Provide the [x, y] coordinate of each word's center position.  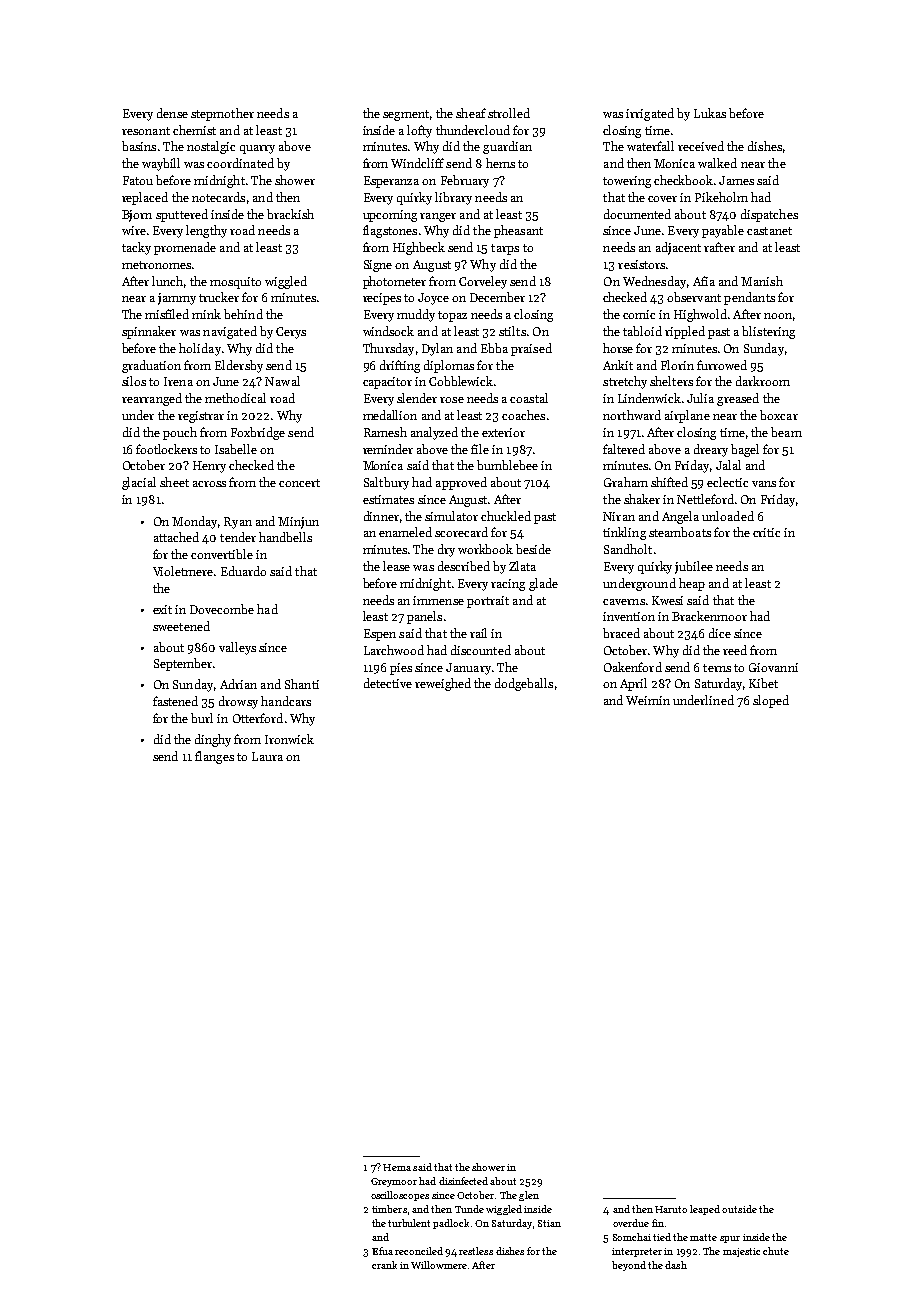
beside [533, 549]
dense [172, 113]
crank [384, 1265]
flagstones [390, 231]
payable [723, 231]
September [183, 664]
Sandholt [628, 549]
